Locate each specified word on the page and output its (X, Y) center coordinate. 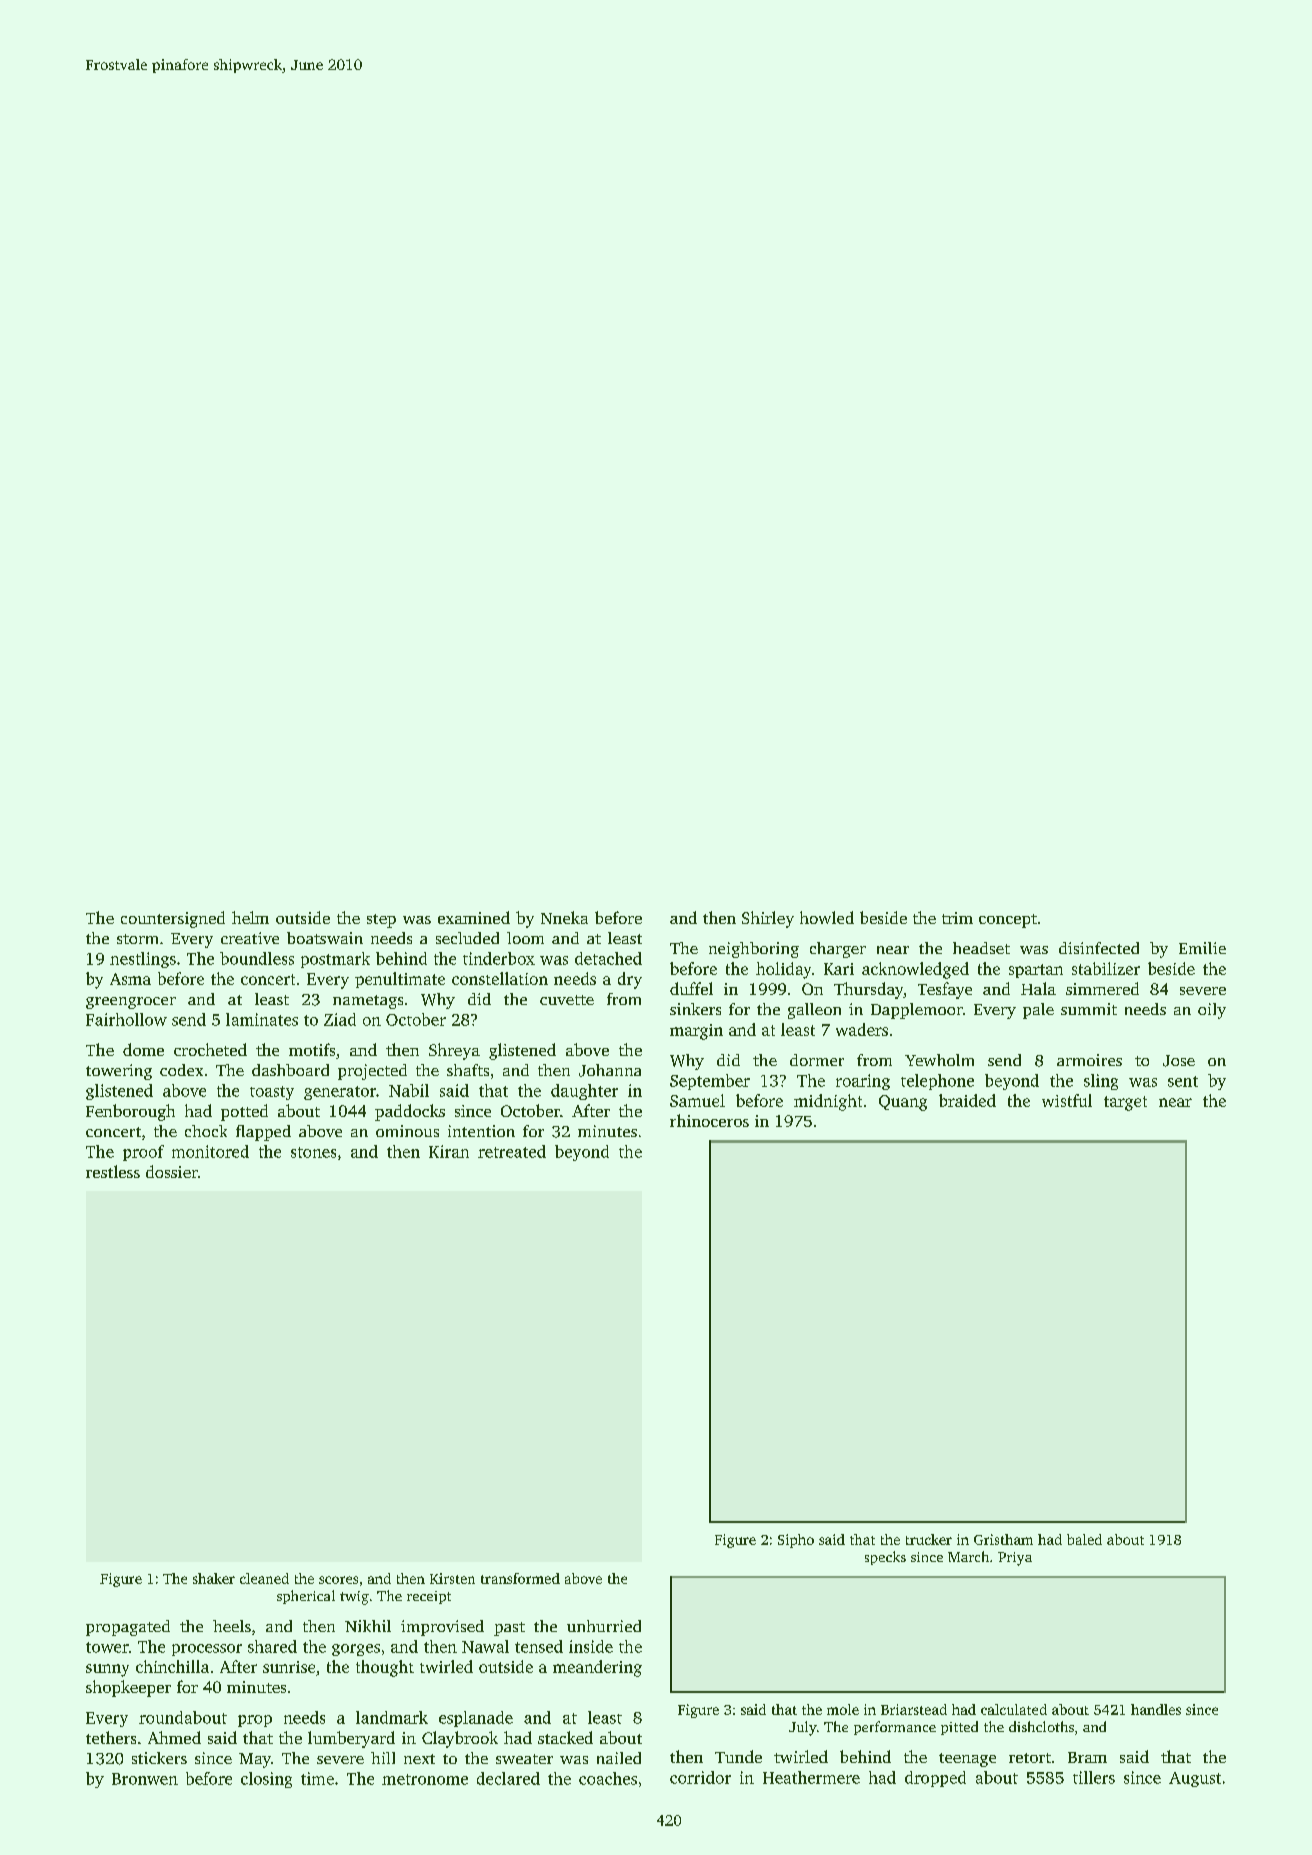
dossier (172, 1171)
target (1125, 1103)
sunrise (289, 1667)
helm (250, 917)
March (968, 1556)
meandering (597, 1668)
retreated (512, 1151)
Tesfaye (945, 990)
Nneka (564, 917)
